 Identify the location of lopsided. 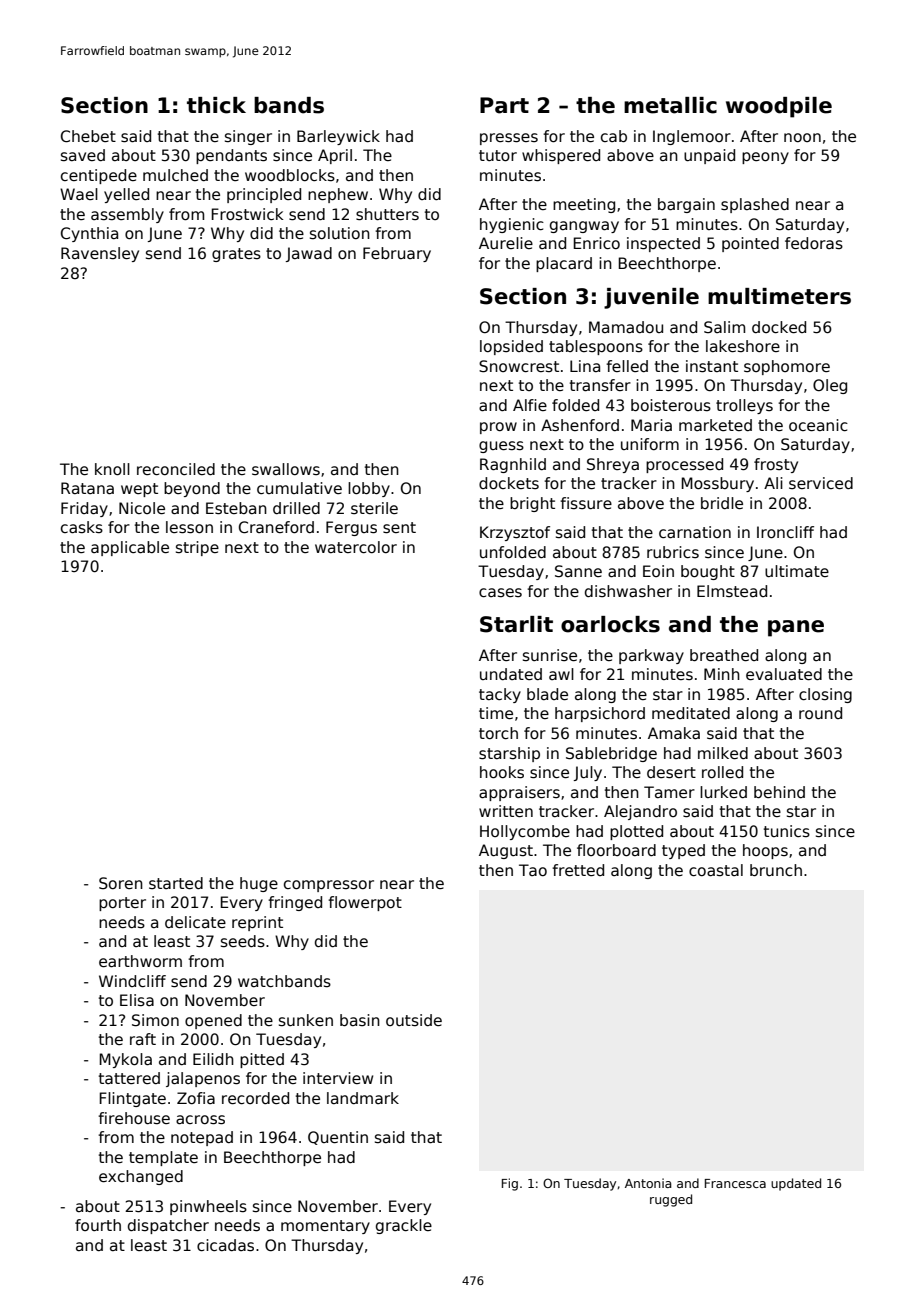
(511, 347).
